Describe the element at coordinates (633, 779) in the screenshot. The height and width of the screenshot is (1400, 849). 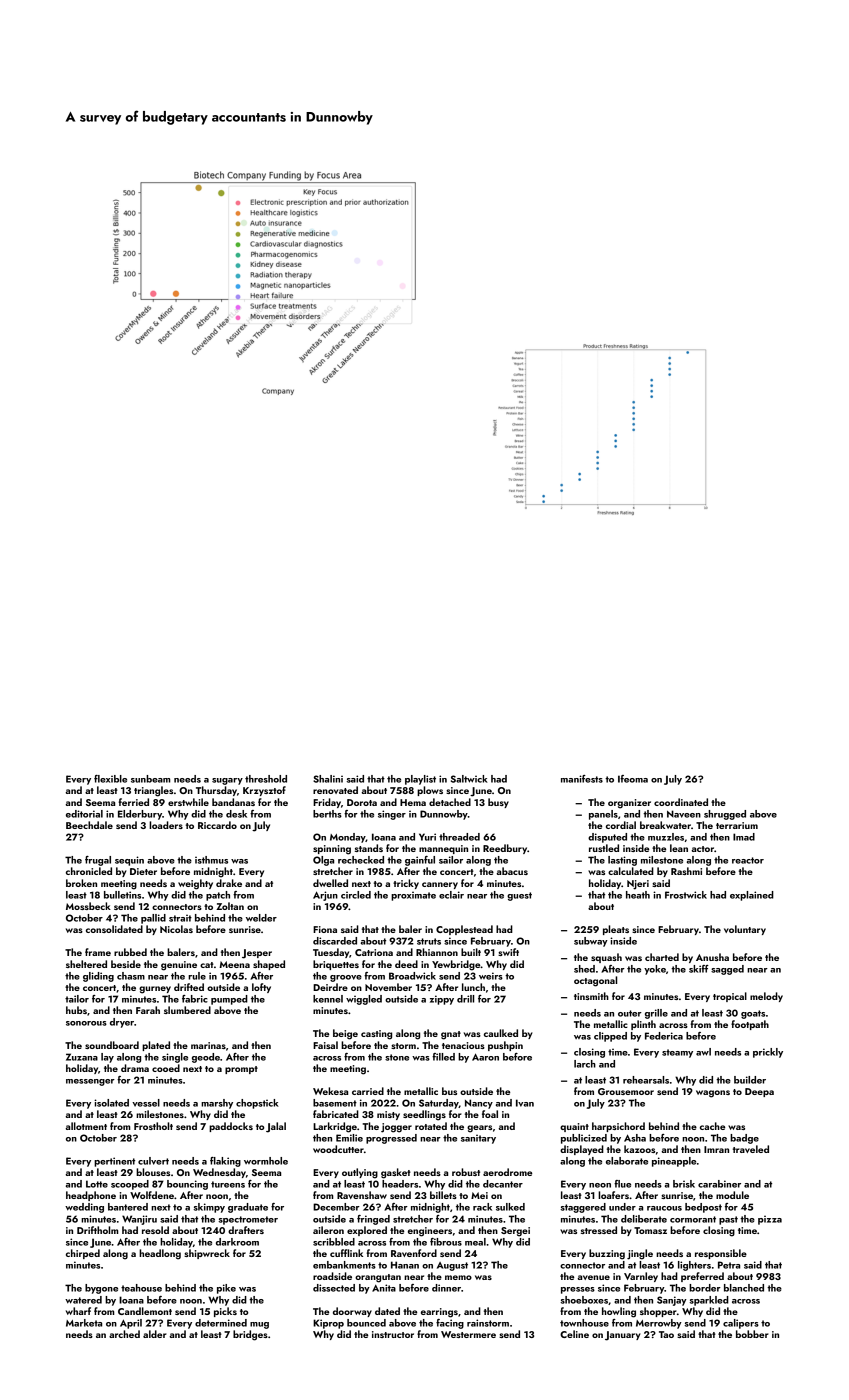
I see `Ifeoma` at that location.
